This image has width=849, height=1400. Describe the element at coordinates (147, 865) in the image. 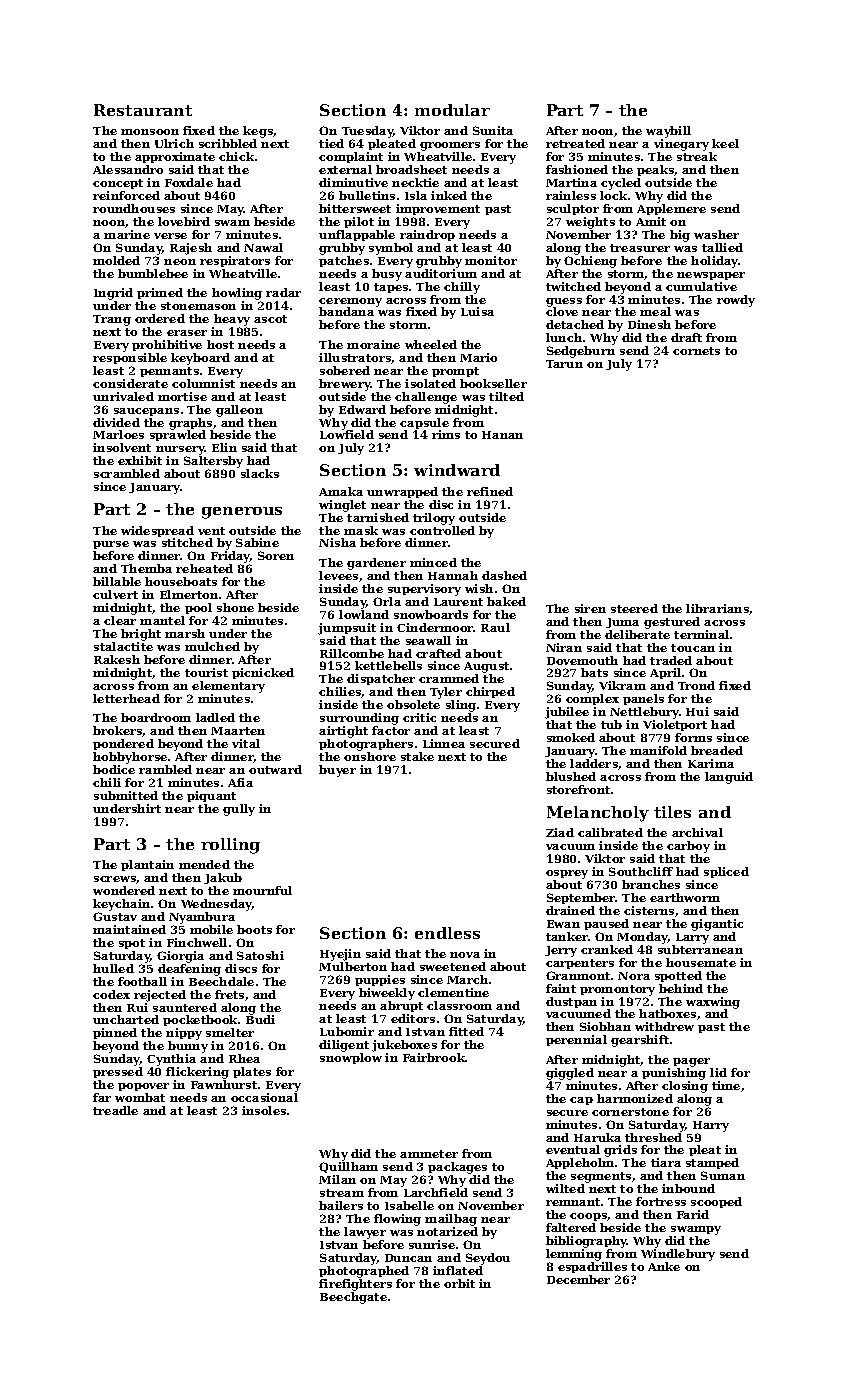

I see `plantain` at that location.
